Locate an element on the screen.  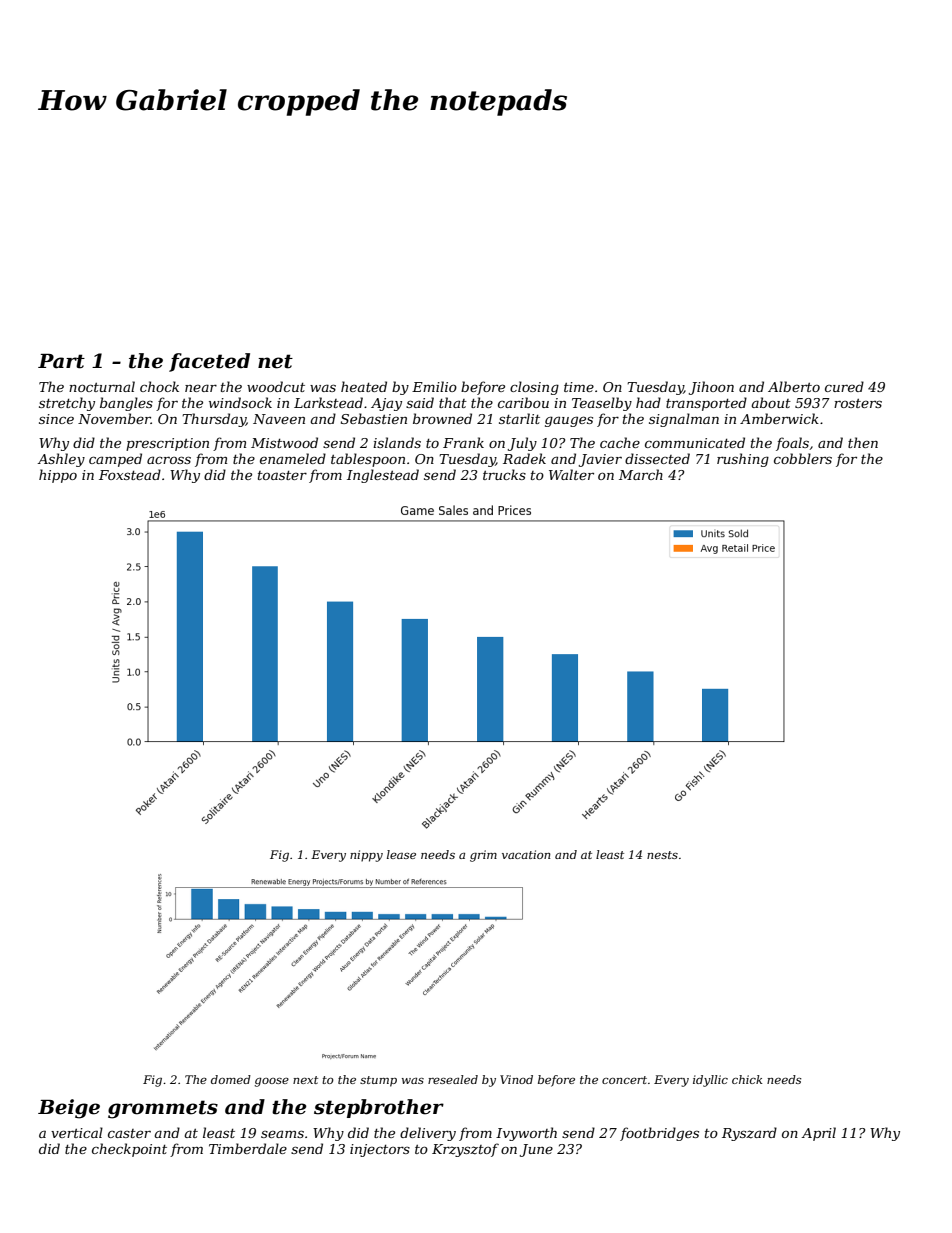
cobblers is located at coordinates (803, 458).
